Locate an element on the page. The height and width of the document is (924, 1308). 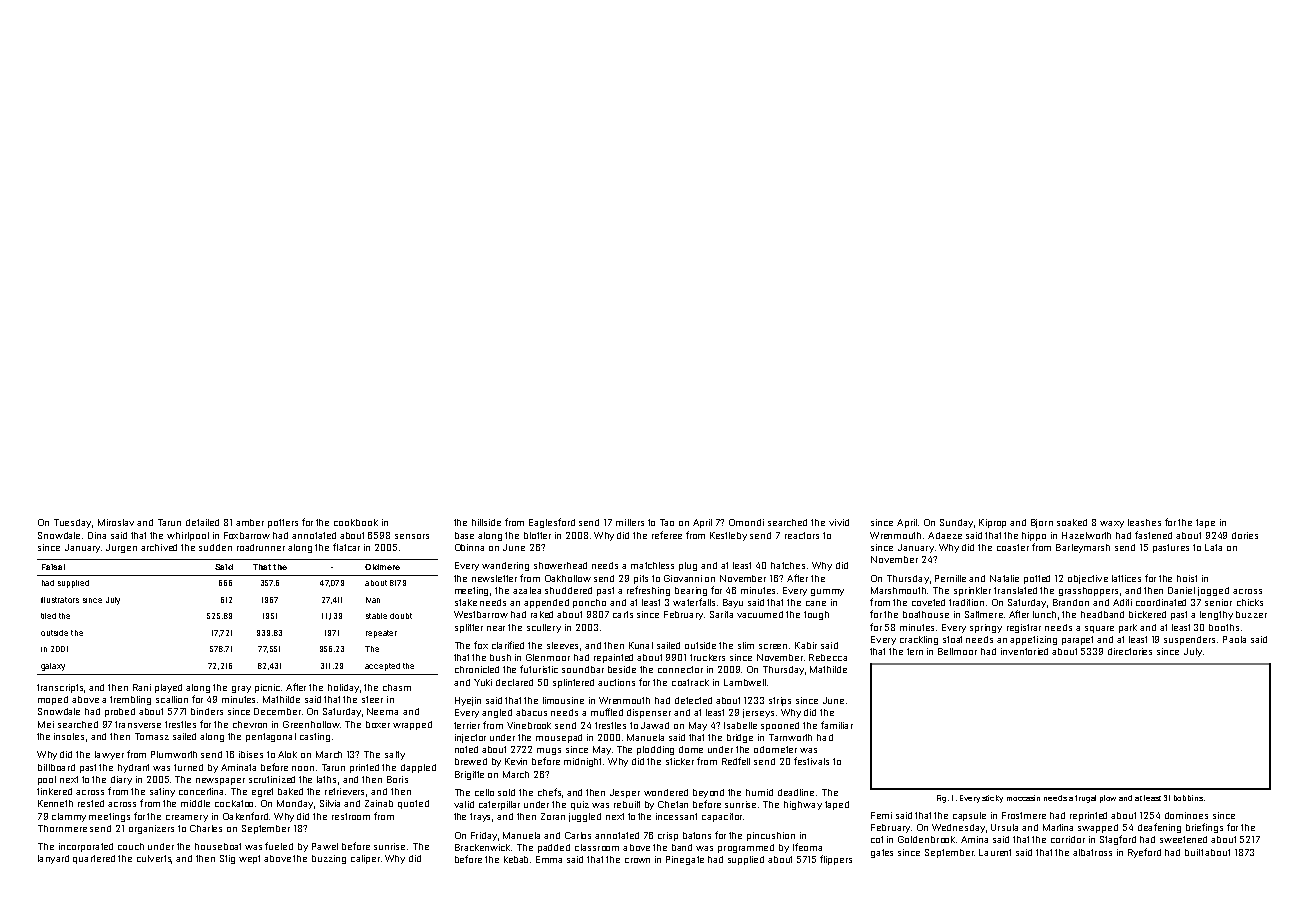
Ryeford is located at coordinates (1144, 853).
